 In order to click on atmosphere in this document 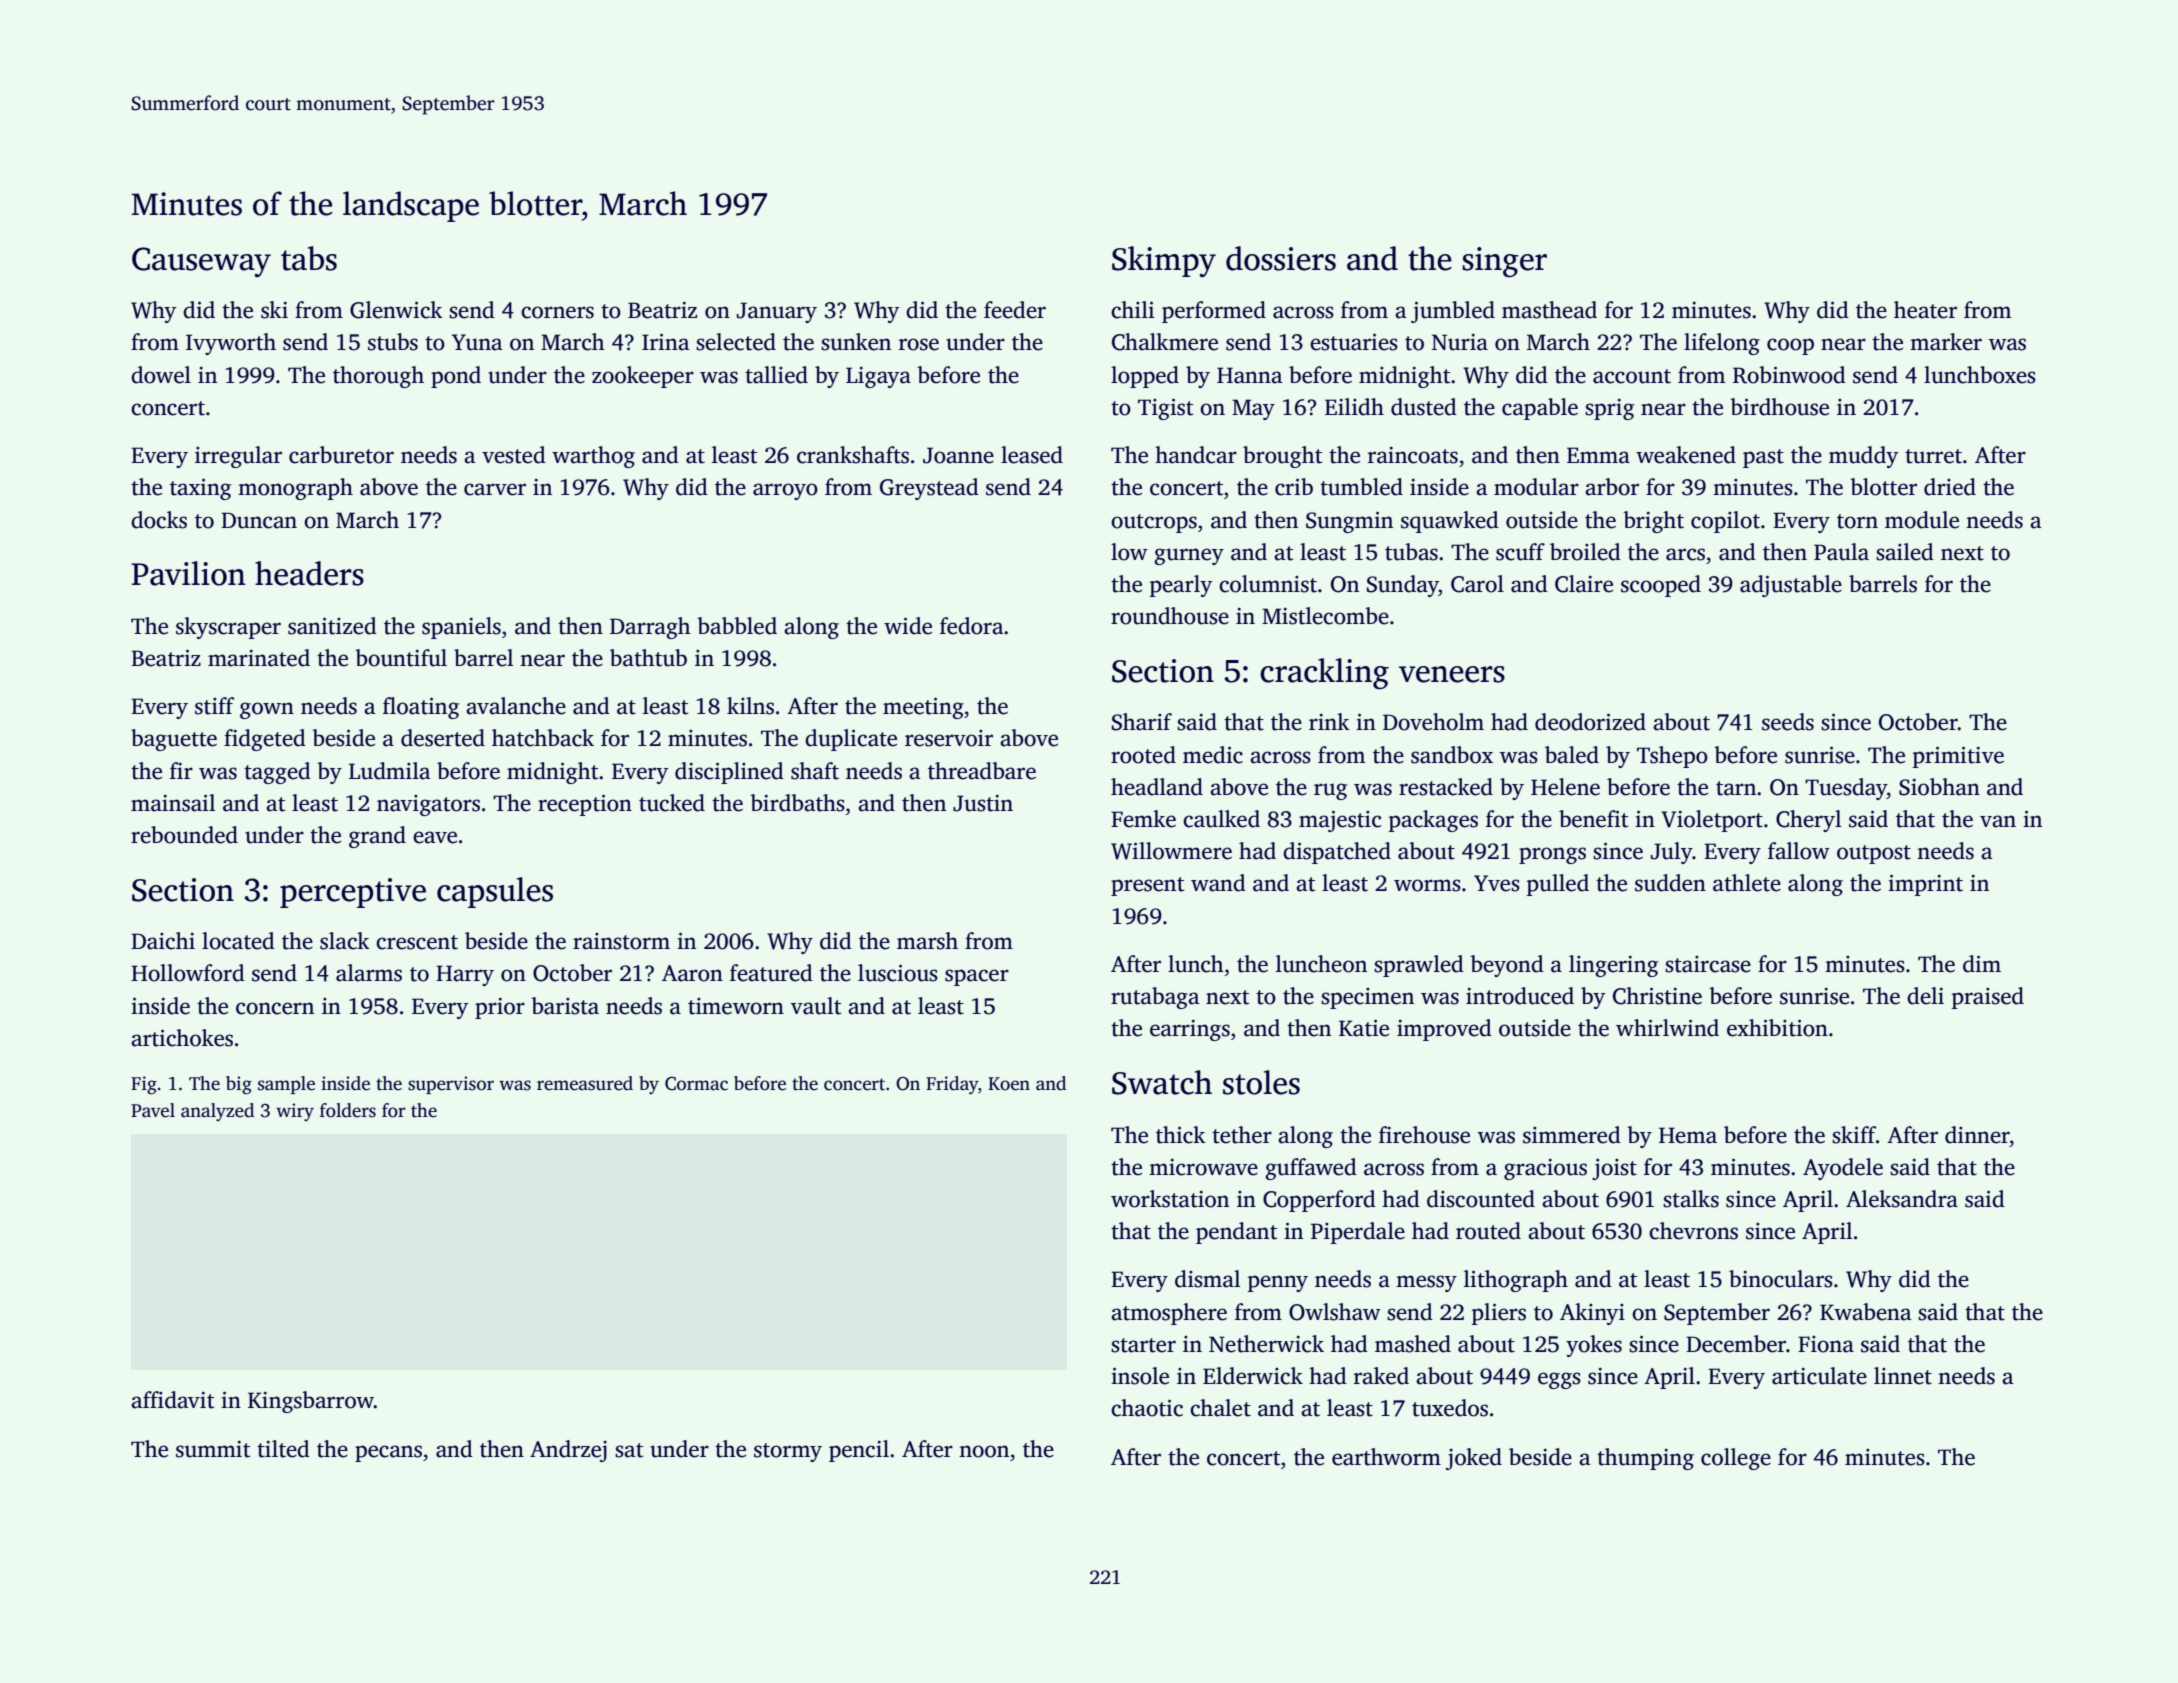, I will do `click(1169, 1314)`.
